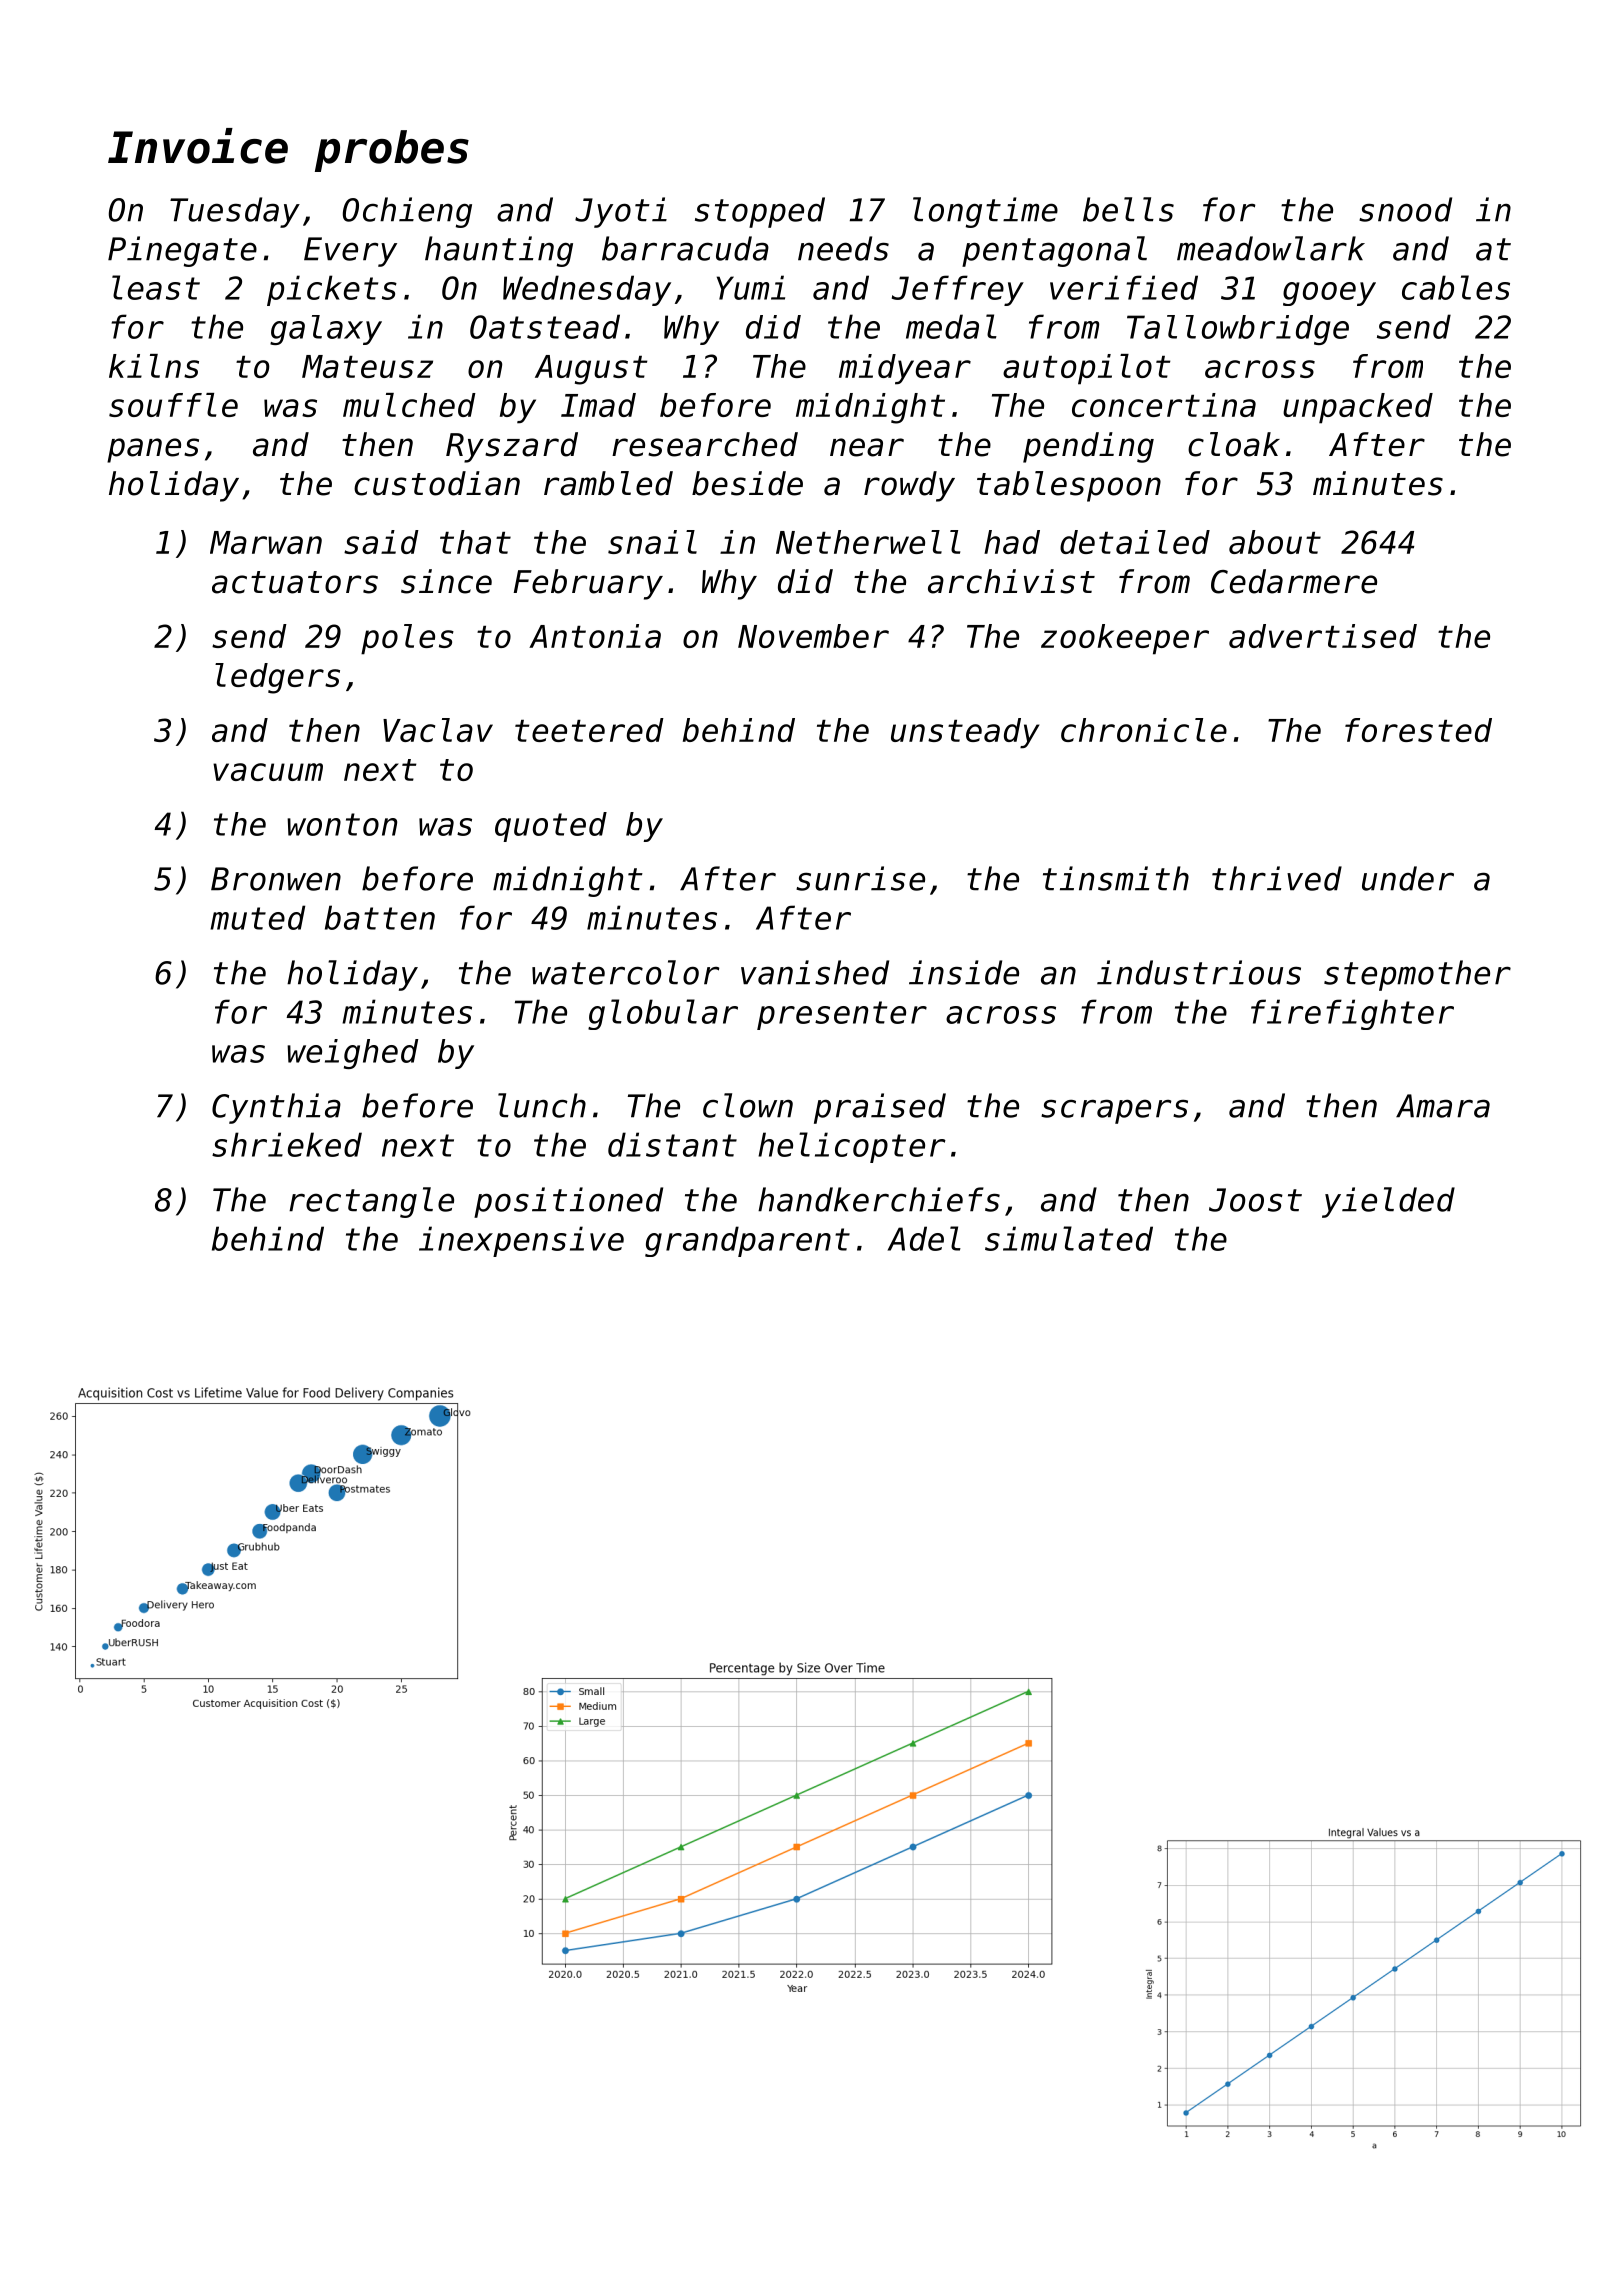  I want to click on Invoice, so click(198, 146).
